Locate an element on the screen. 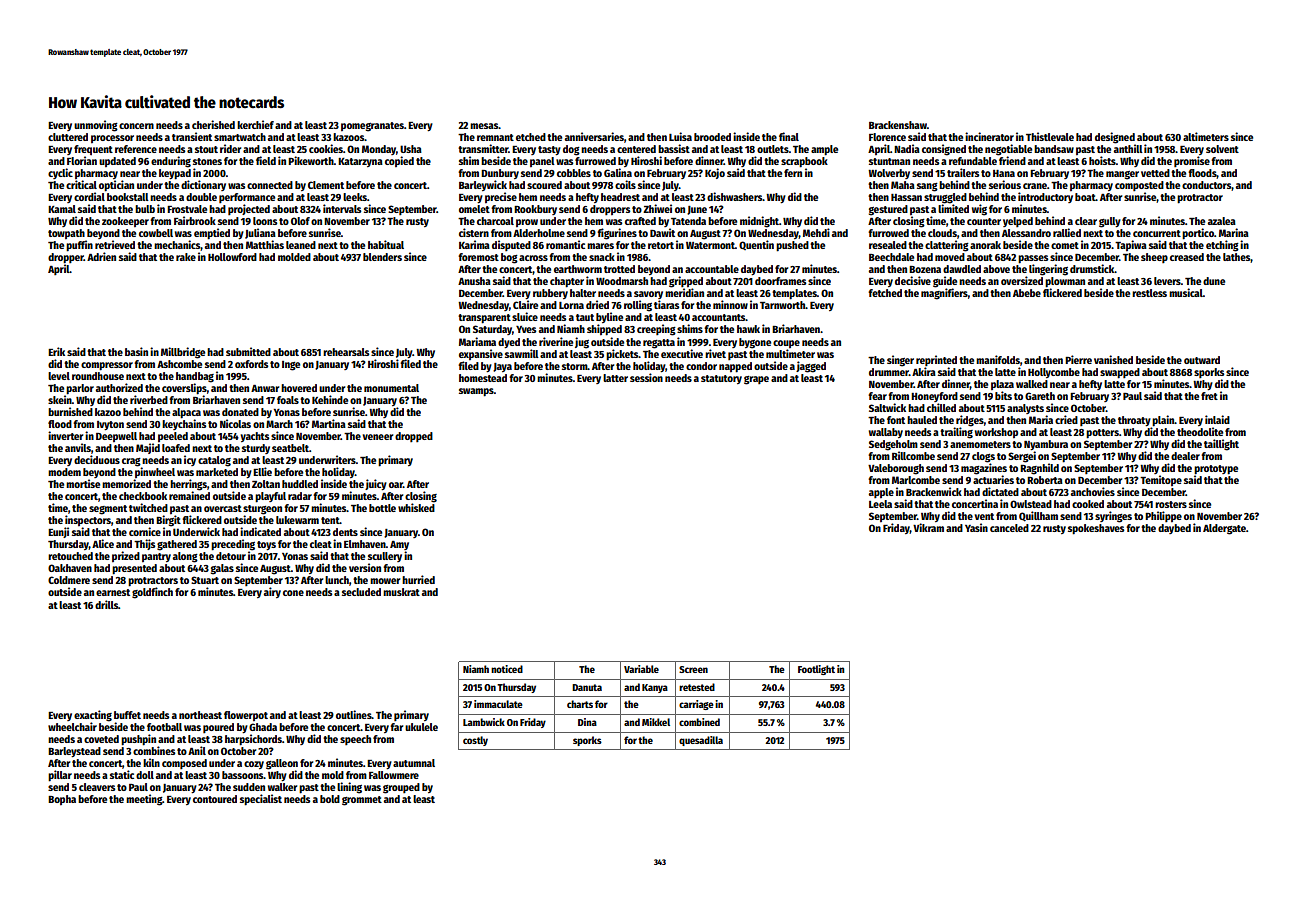 The width and height of the screenshot is (1308, 924). lunch is located at coordinates (337, 580).
